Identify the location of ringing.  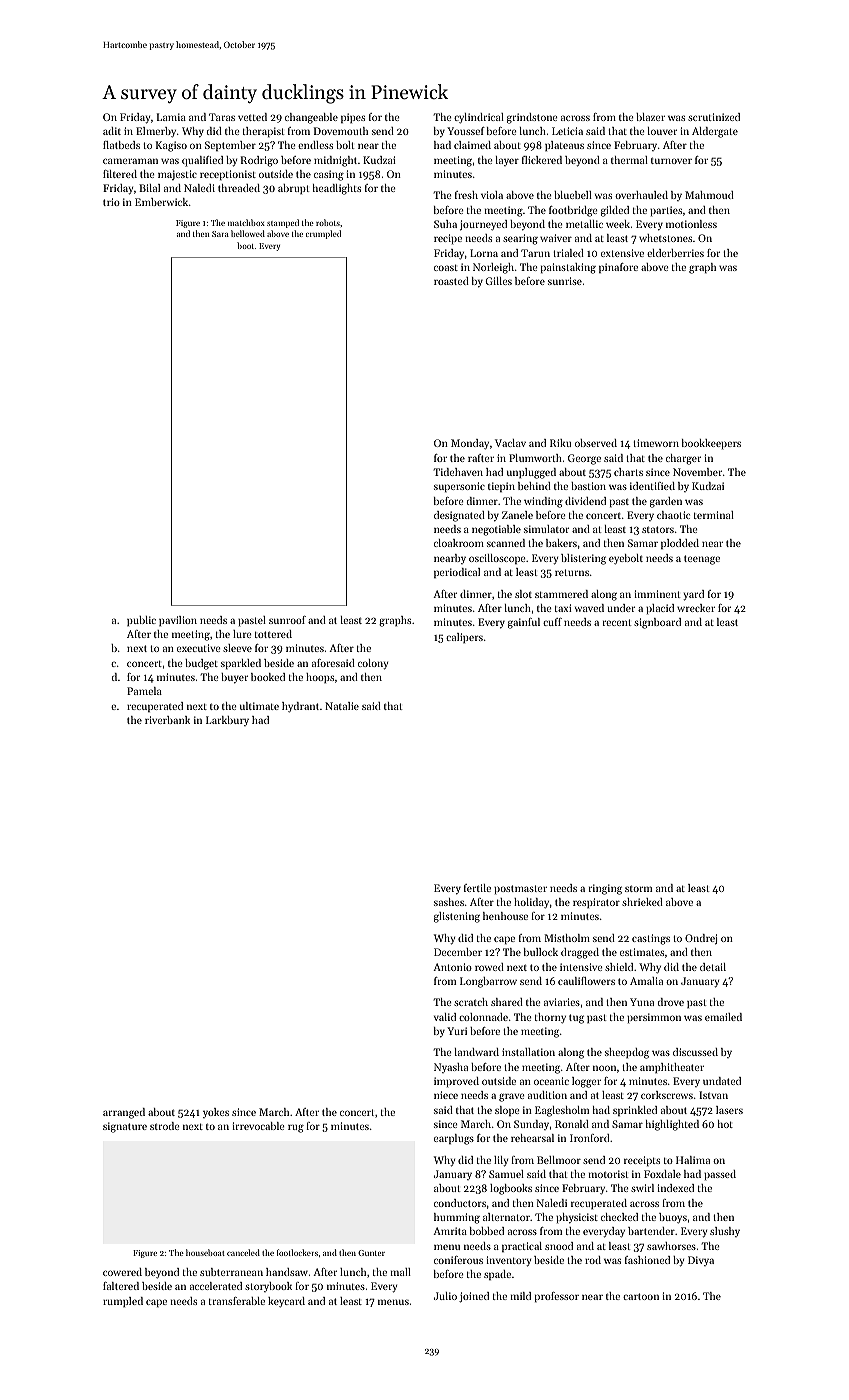
(605, 889).
